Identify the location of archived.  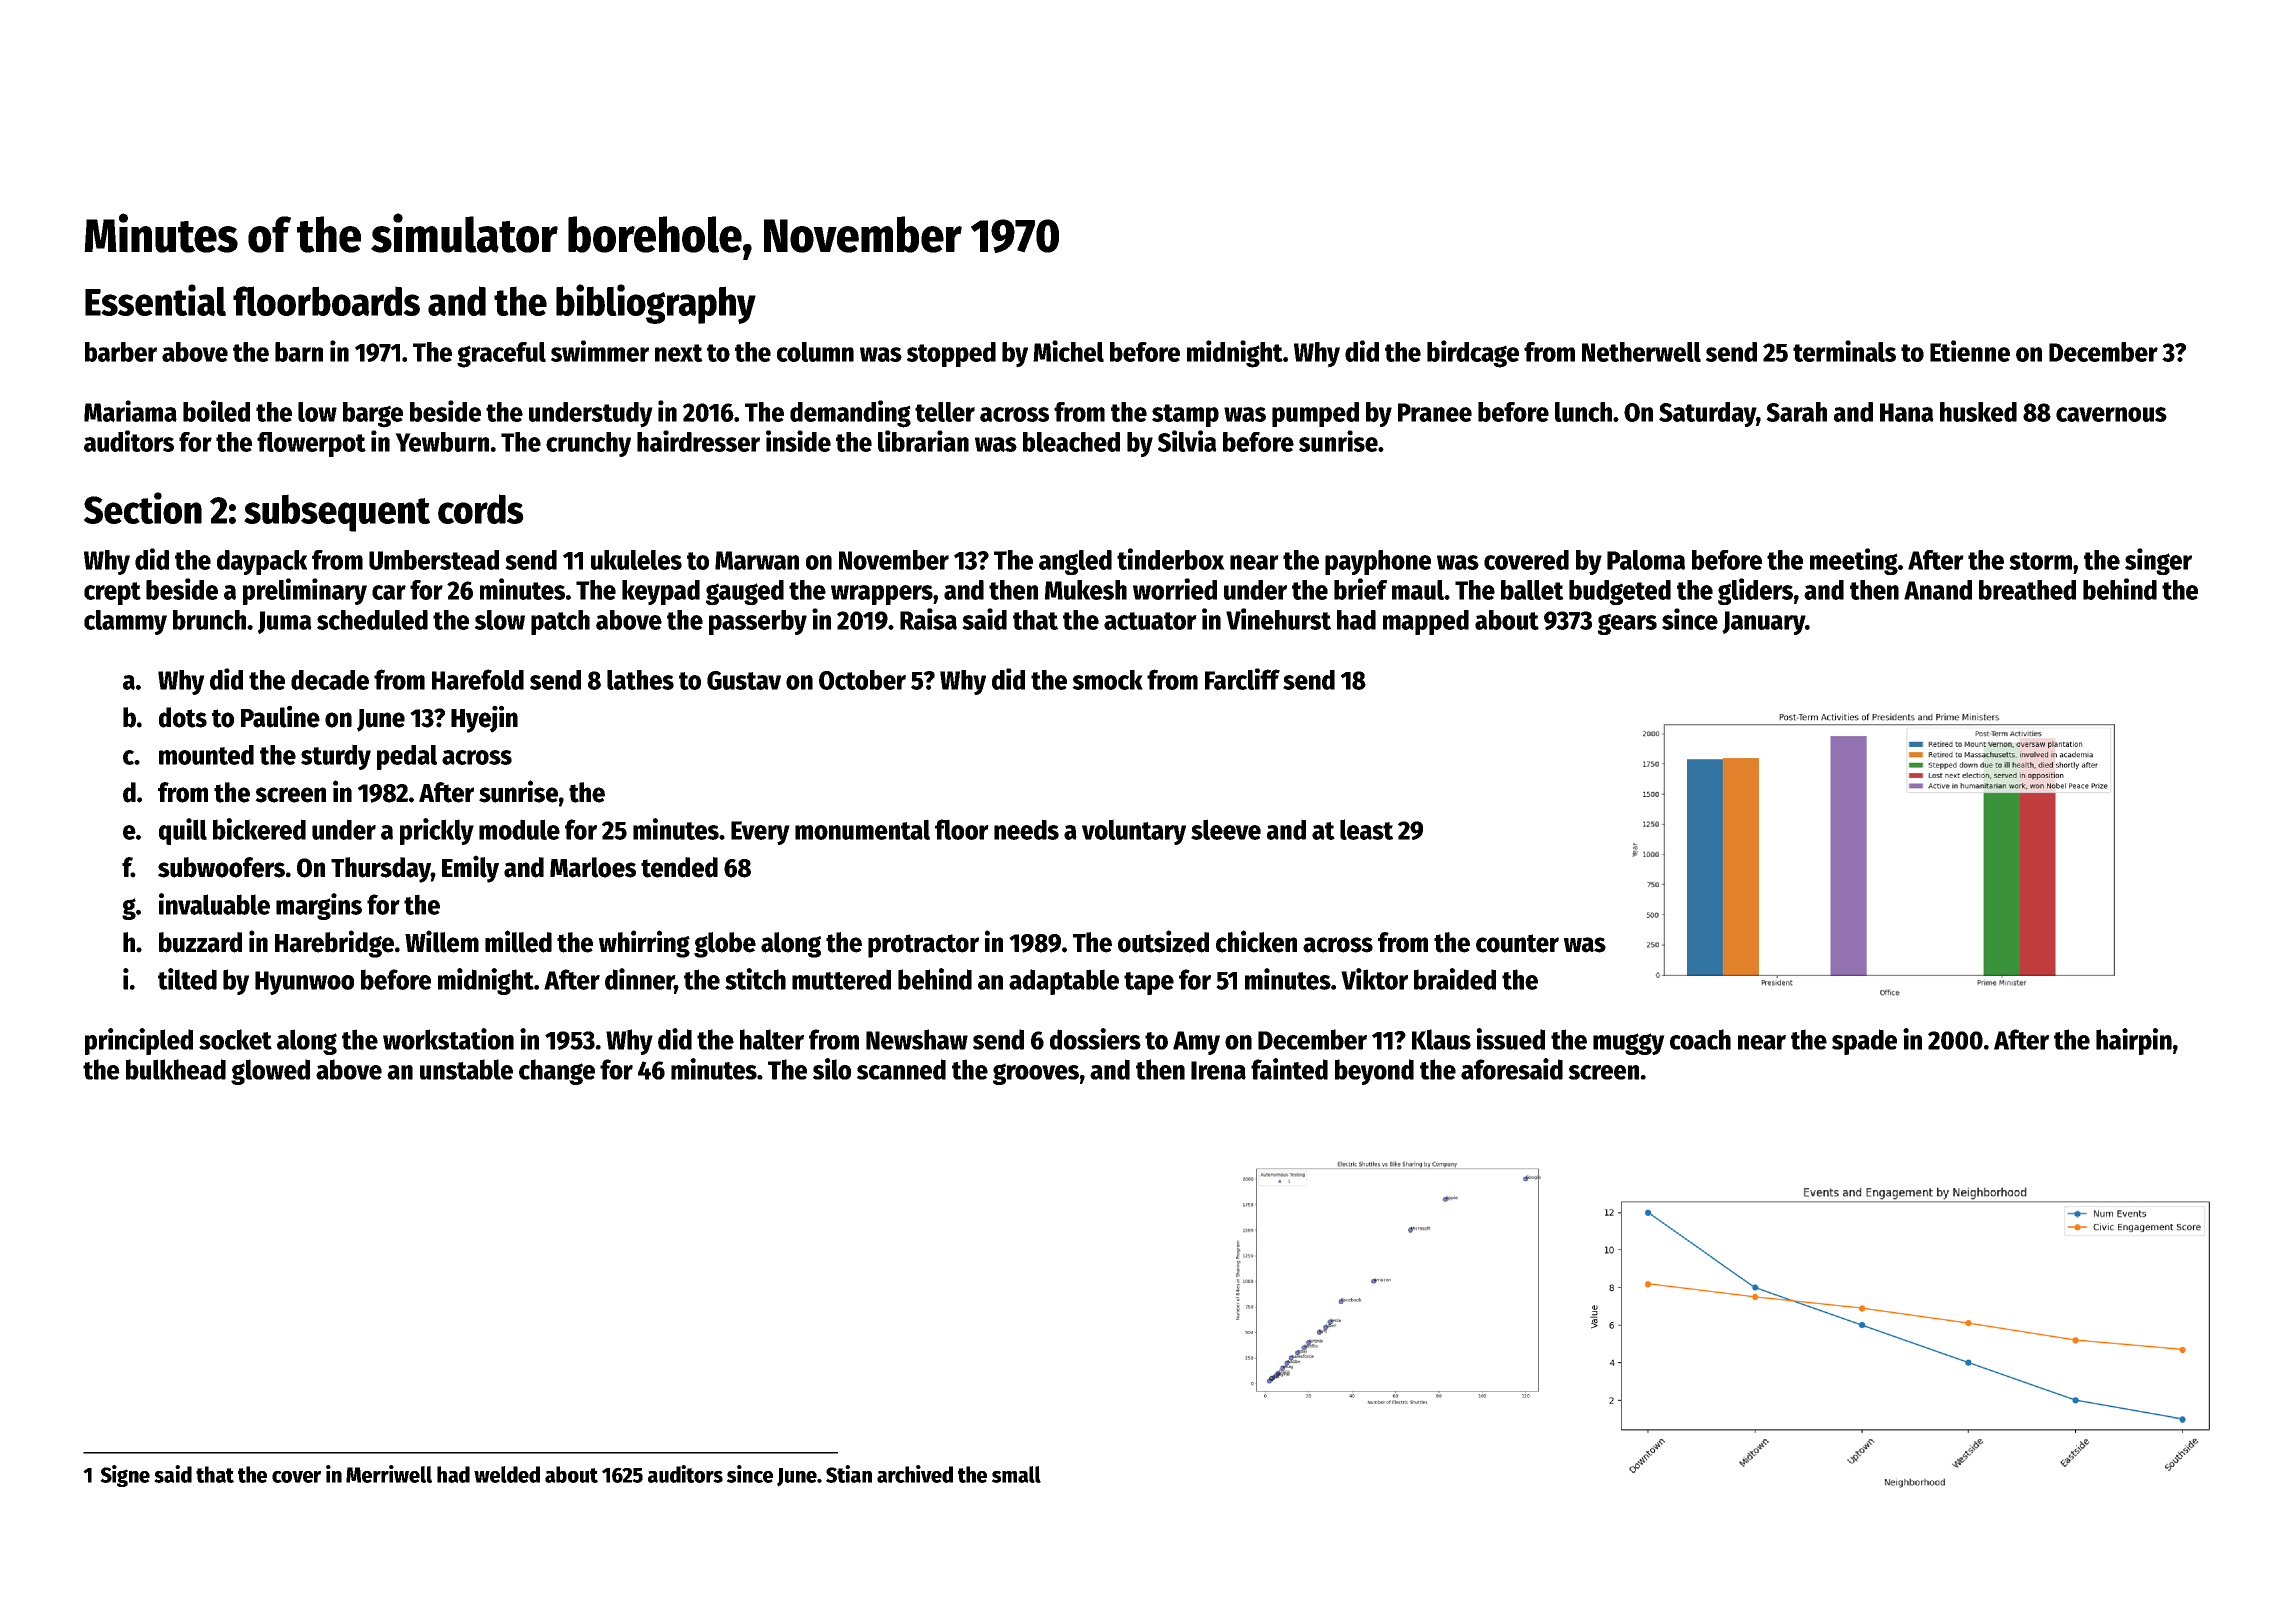
(915, 1474).
